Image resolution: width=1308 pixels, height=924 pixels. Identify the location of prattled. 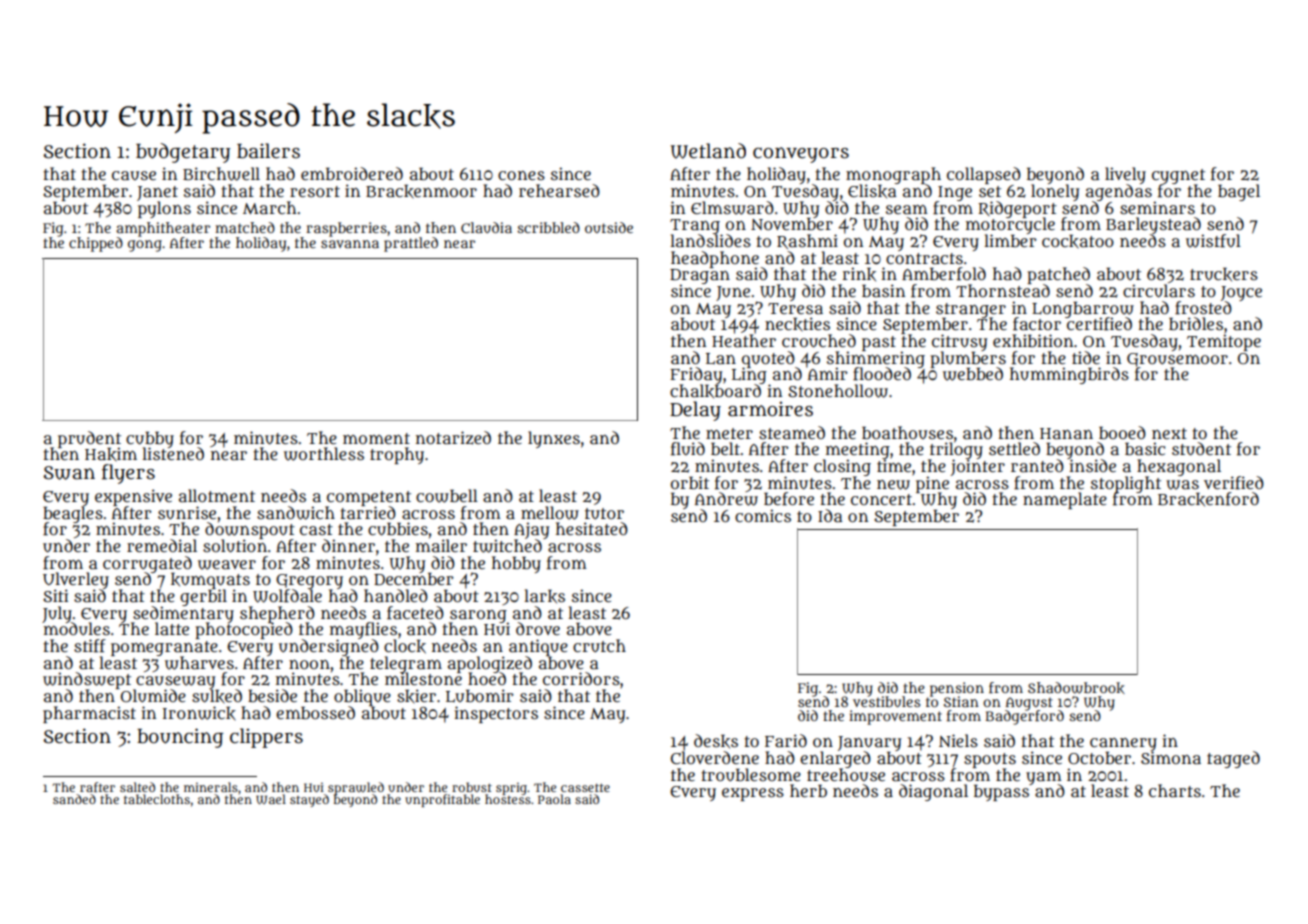
(411, 244).
